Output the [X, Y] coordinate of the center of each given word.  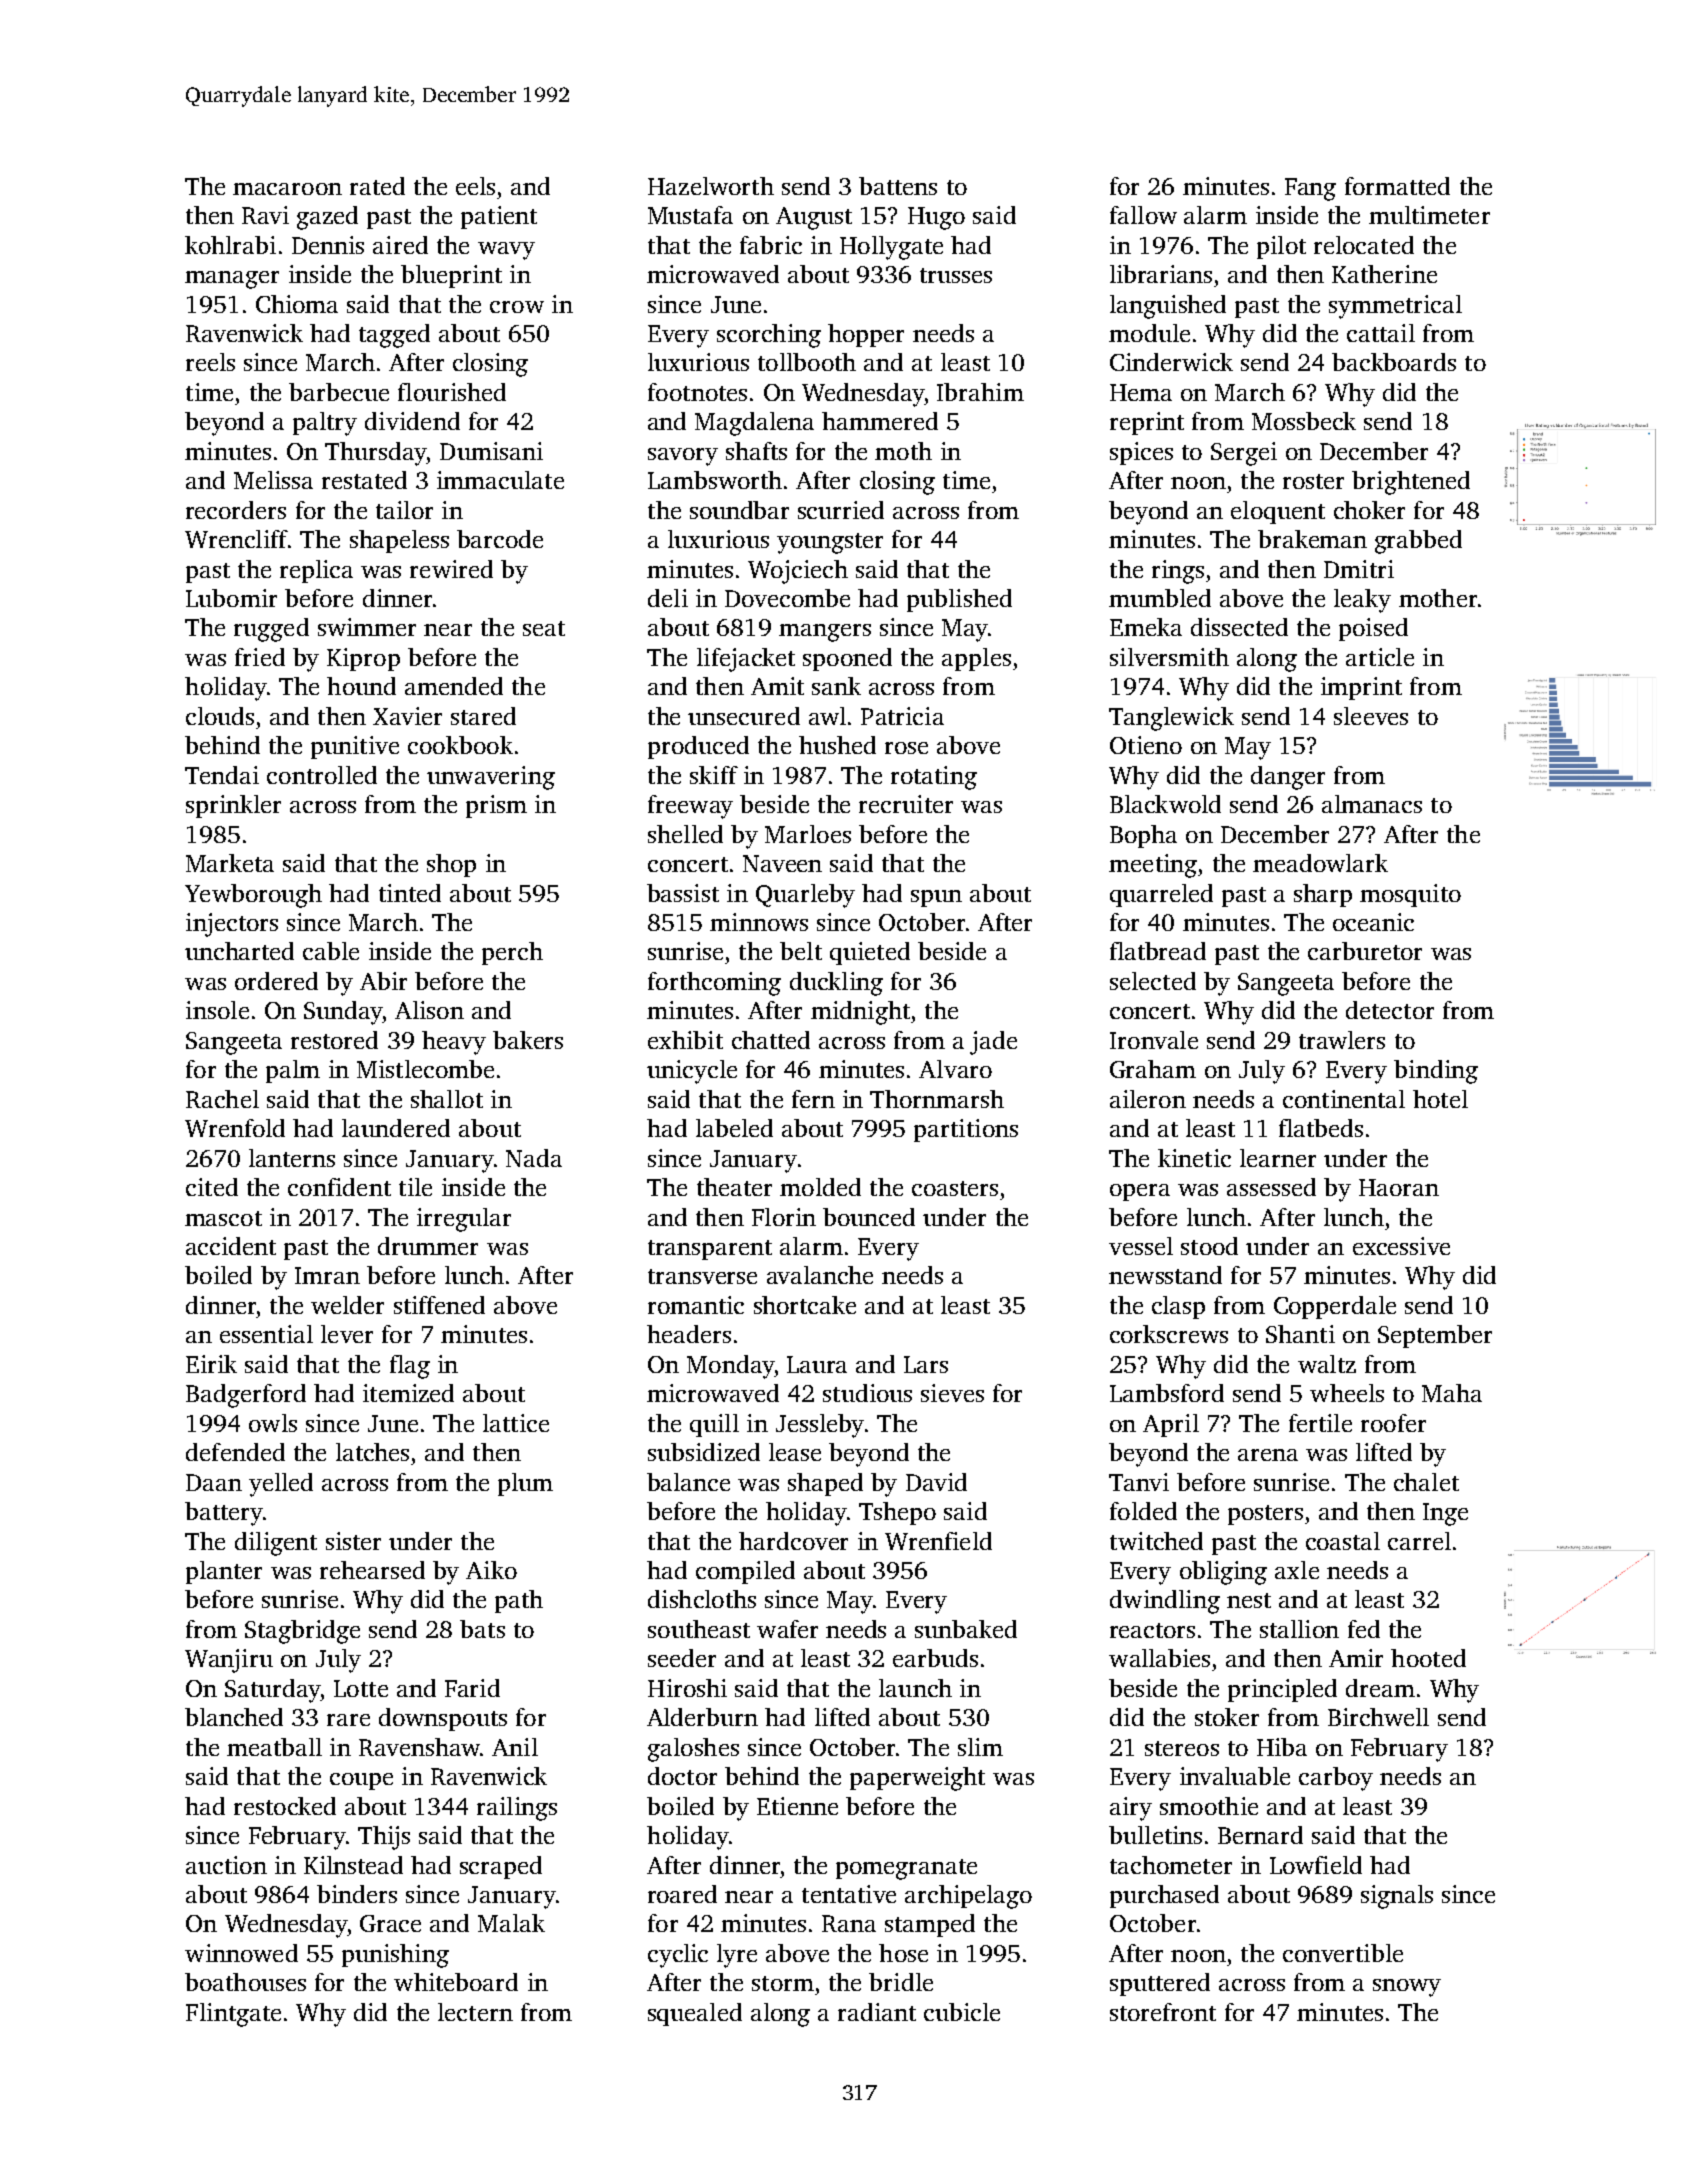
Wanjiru [229, 1661]
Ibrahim [980, 392]
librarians [1161, 274]
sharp [1323, 895]
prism [496, 806]
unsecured [744, 716]
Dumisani [491, 451]
